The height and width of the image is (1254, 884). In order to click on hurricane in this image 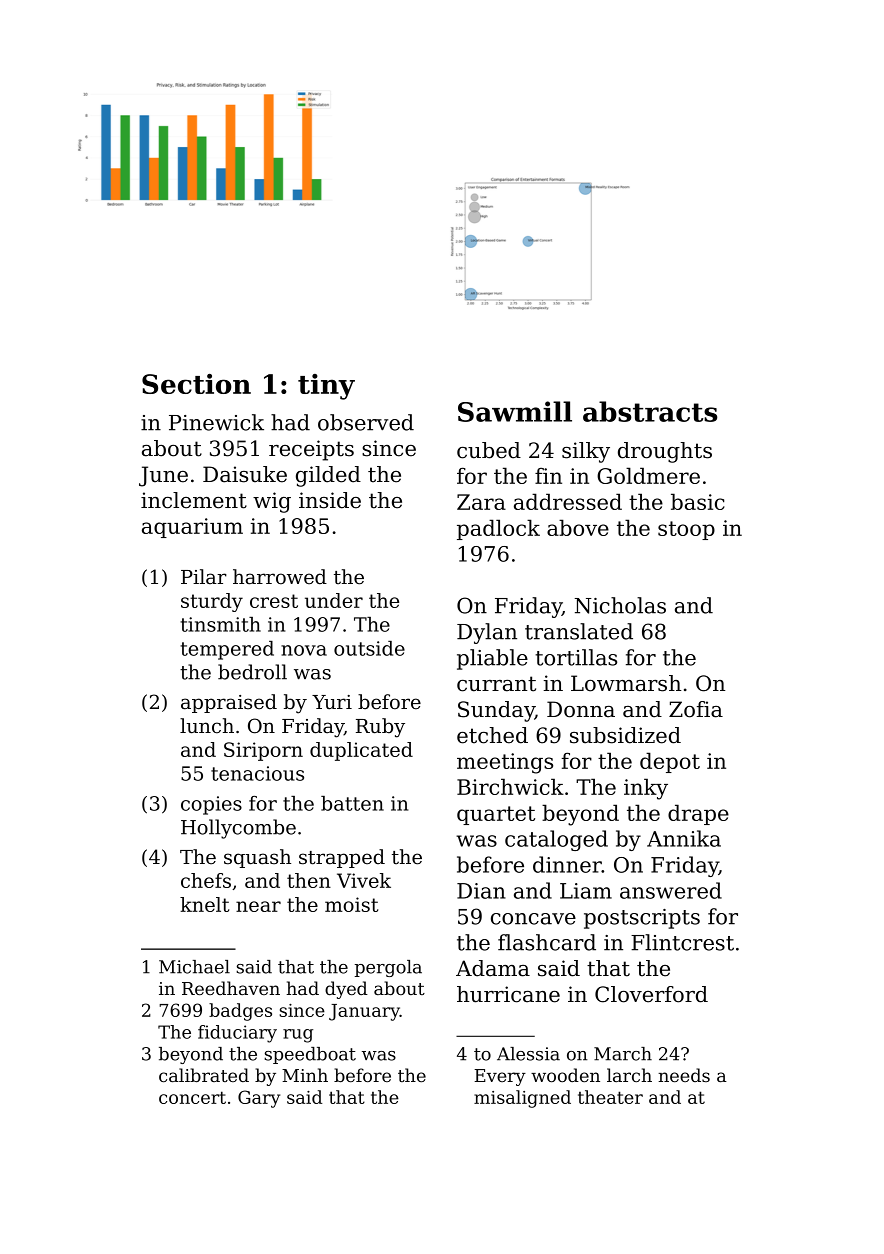, I will do `click(508, 994)`.
